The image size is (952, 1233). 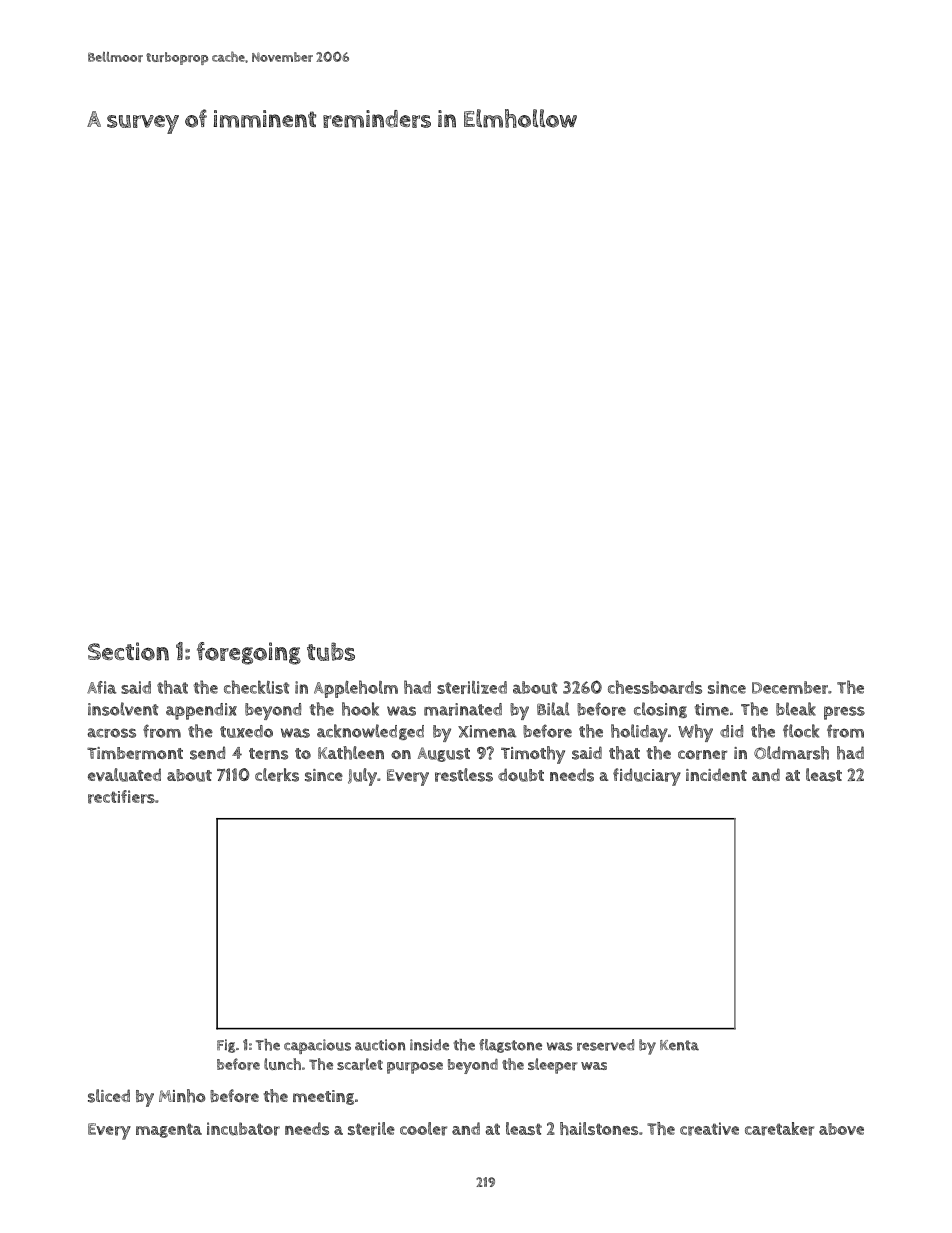 I want to click on tuxedo, so click(x=246, y=731).
